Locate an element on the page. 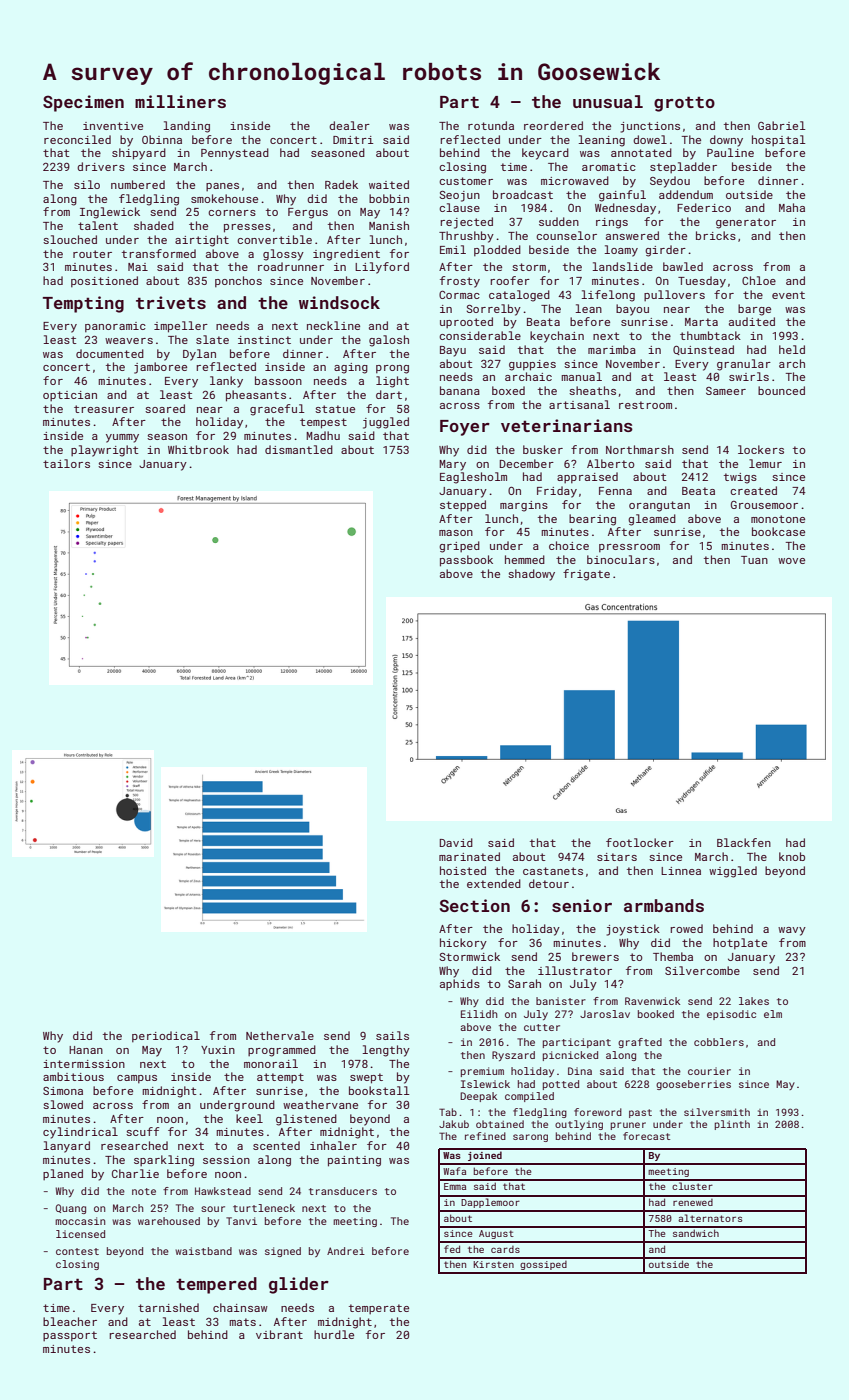 Image resolution: width=849 pixels, height=1400 pixels. rotunda is located at coordinates (491, 125).
